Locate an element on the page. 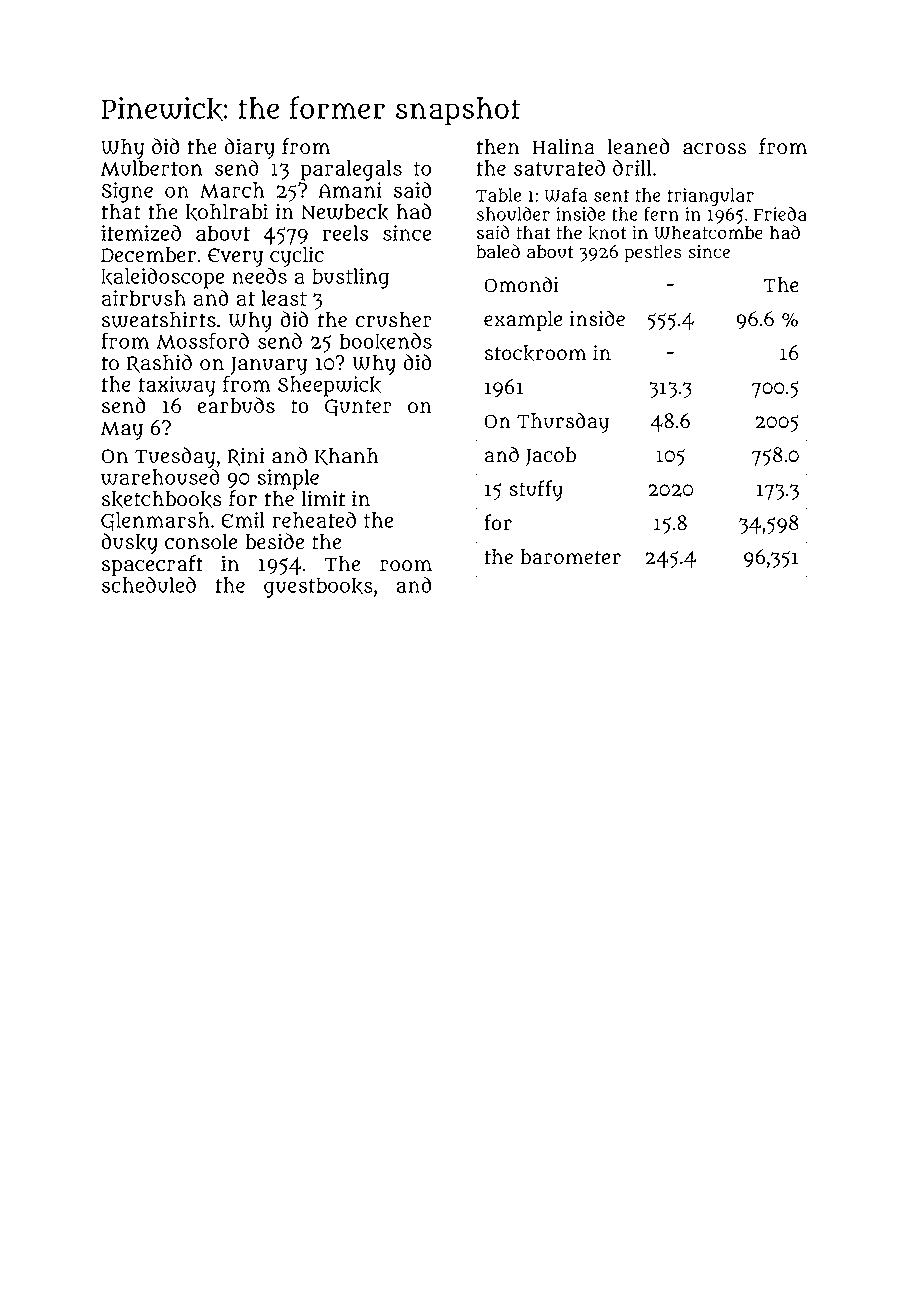  crusher is located at coordinates (394, 320).
